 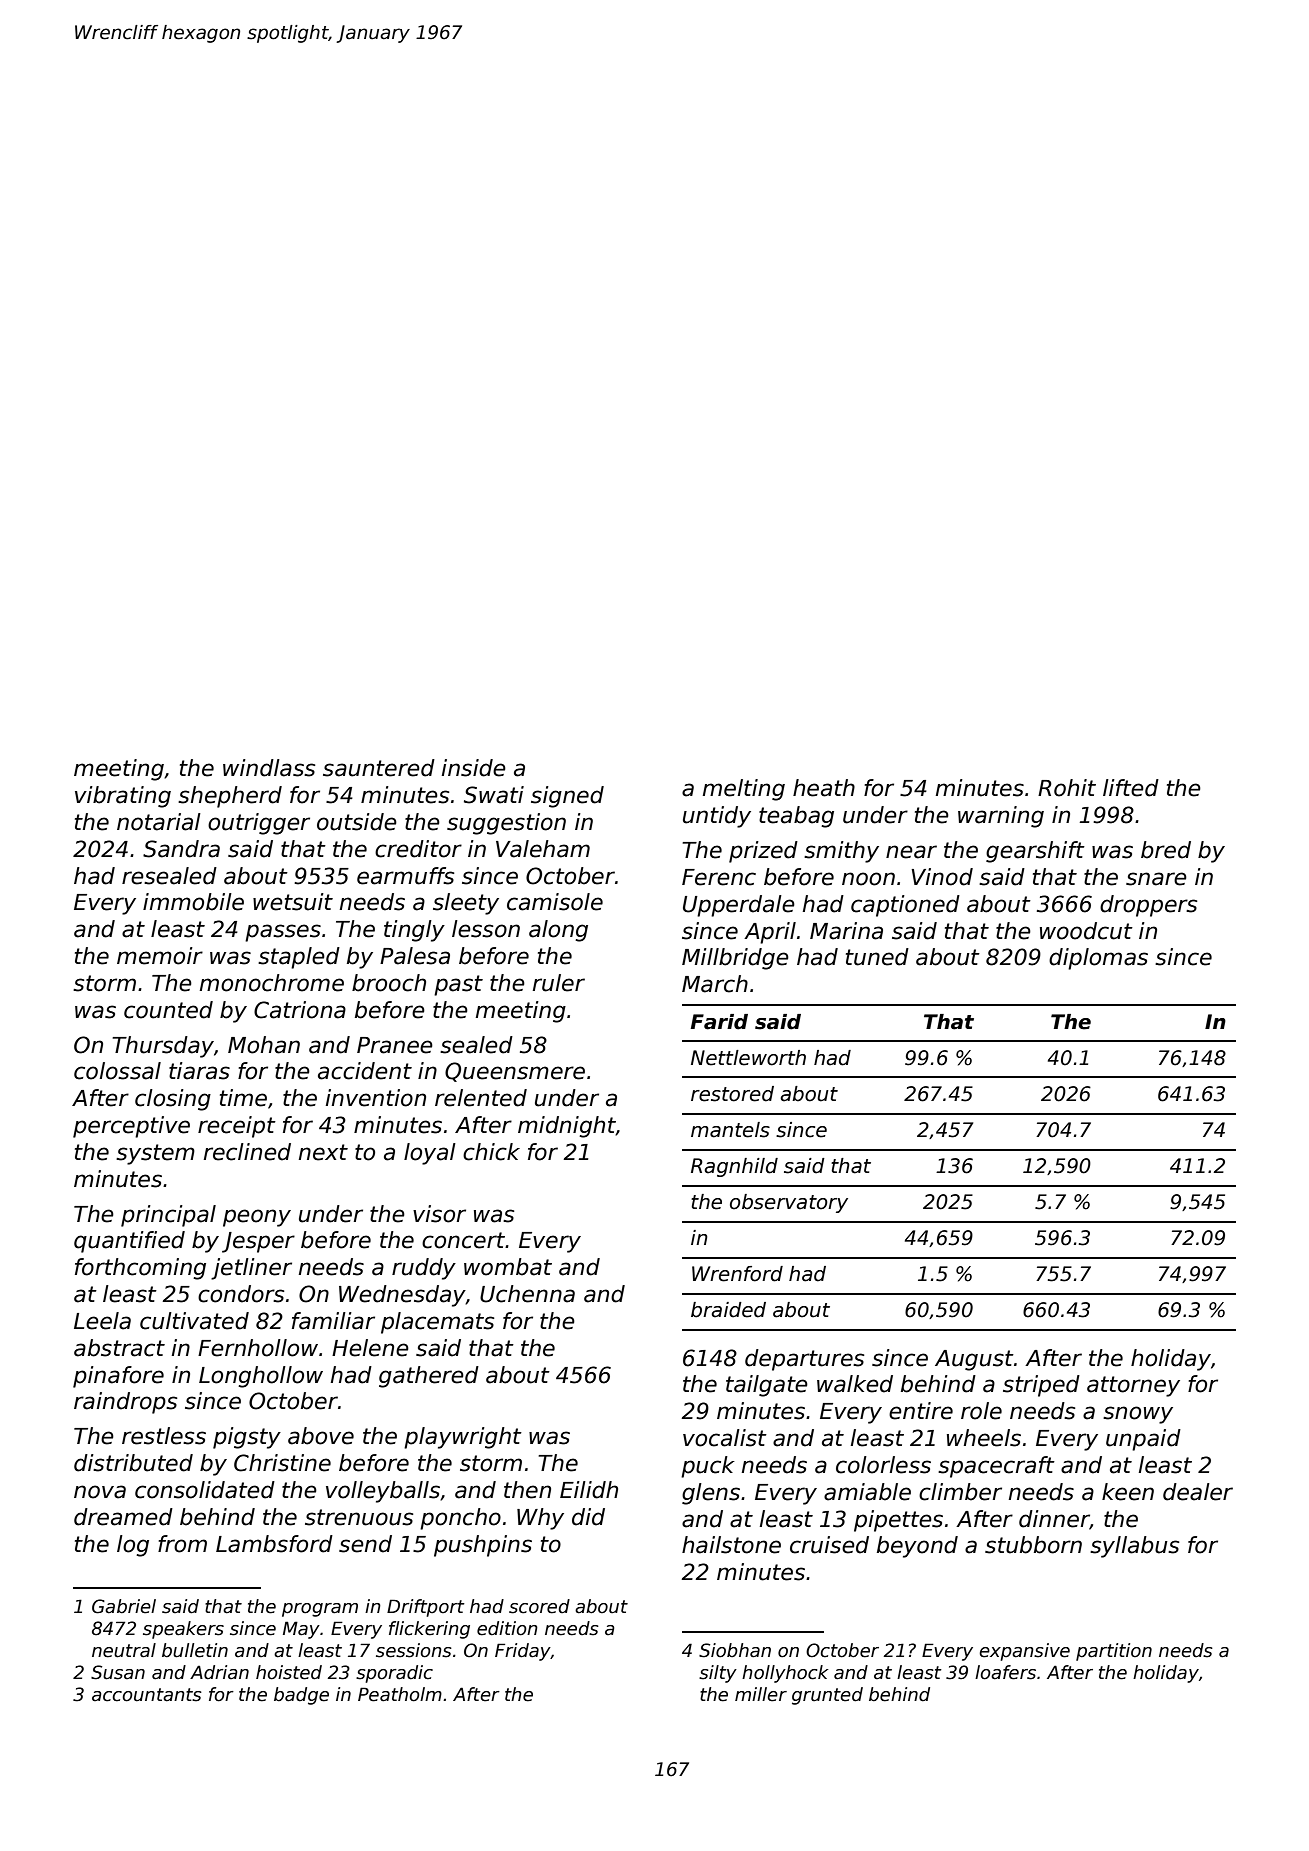 I want to click on bred, so click(x=1166, y=850).
